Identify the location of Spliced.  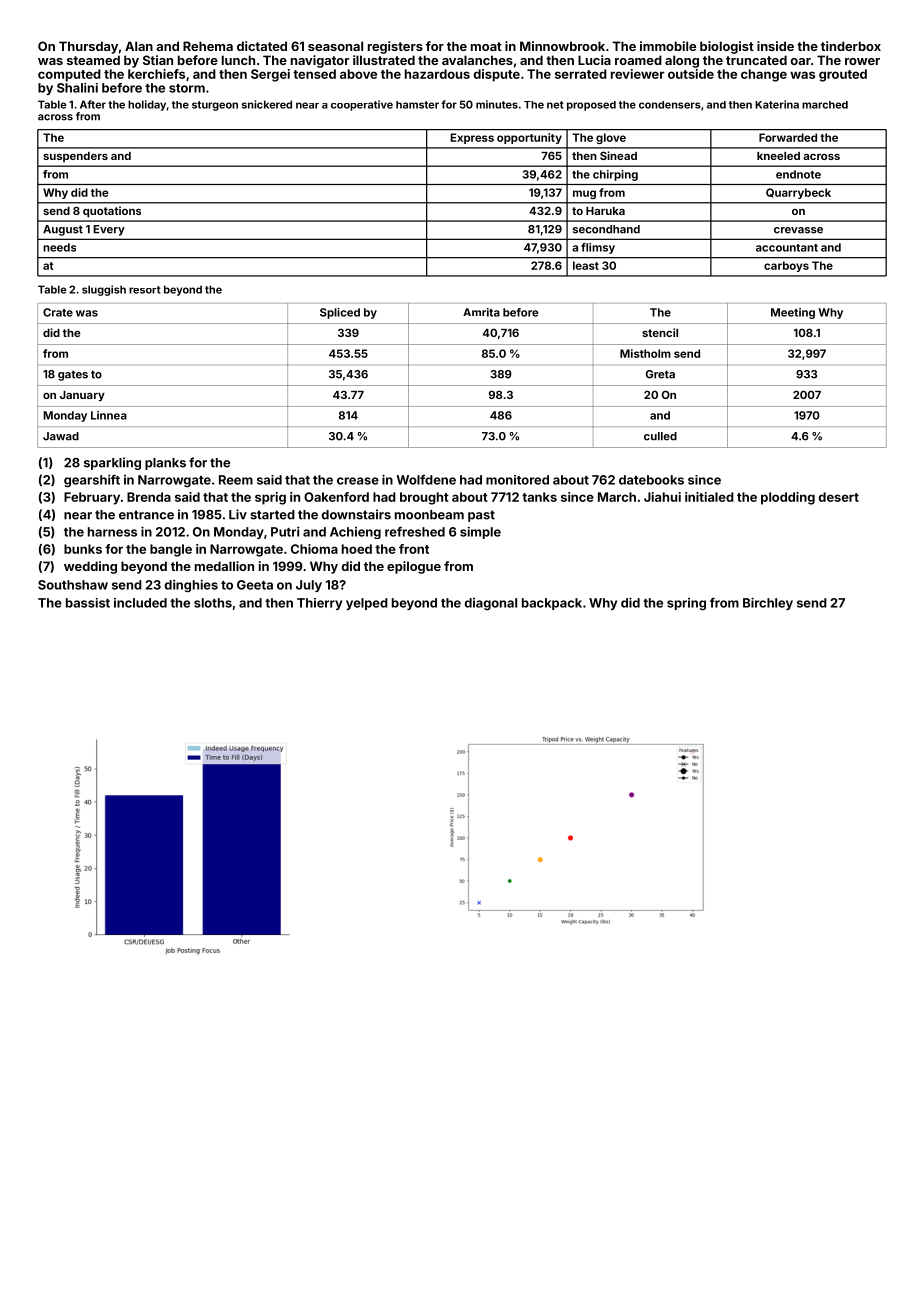
(340, 313).
